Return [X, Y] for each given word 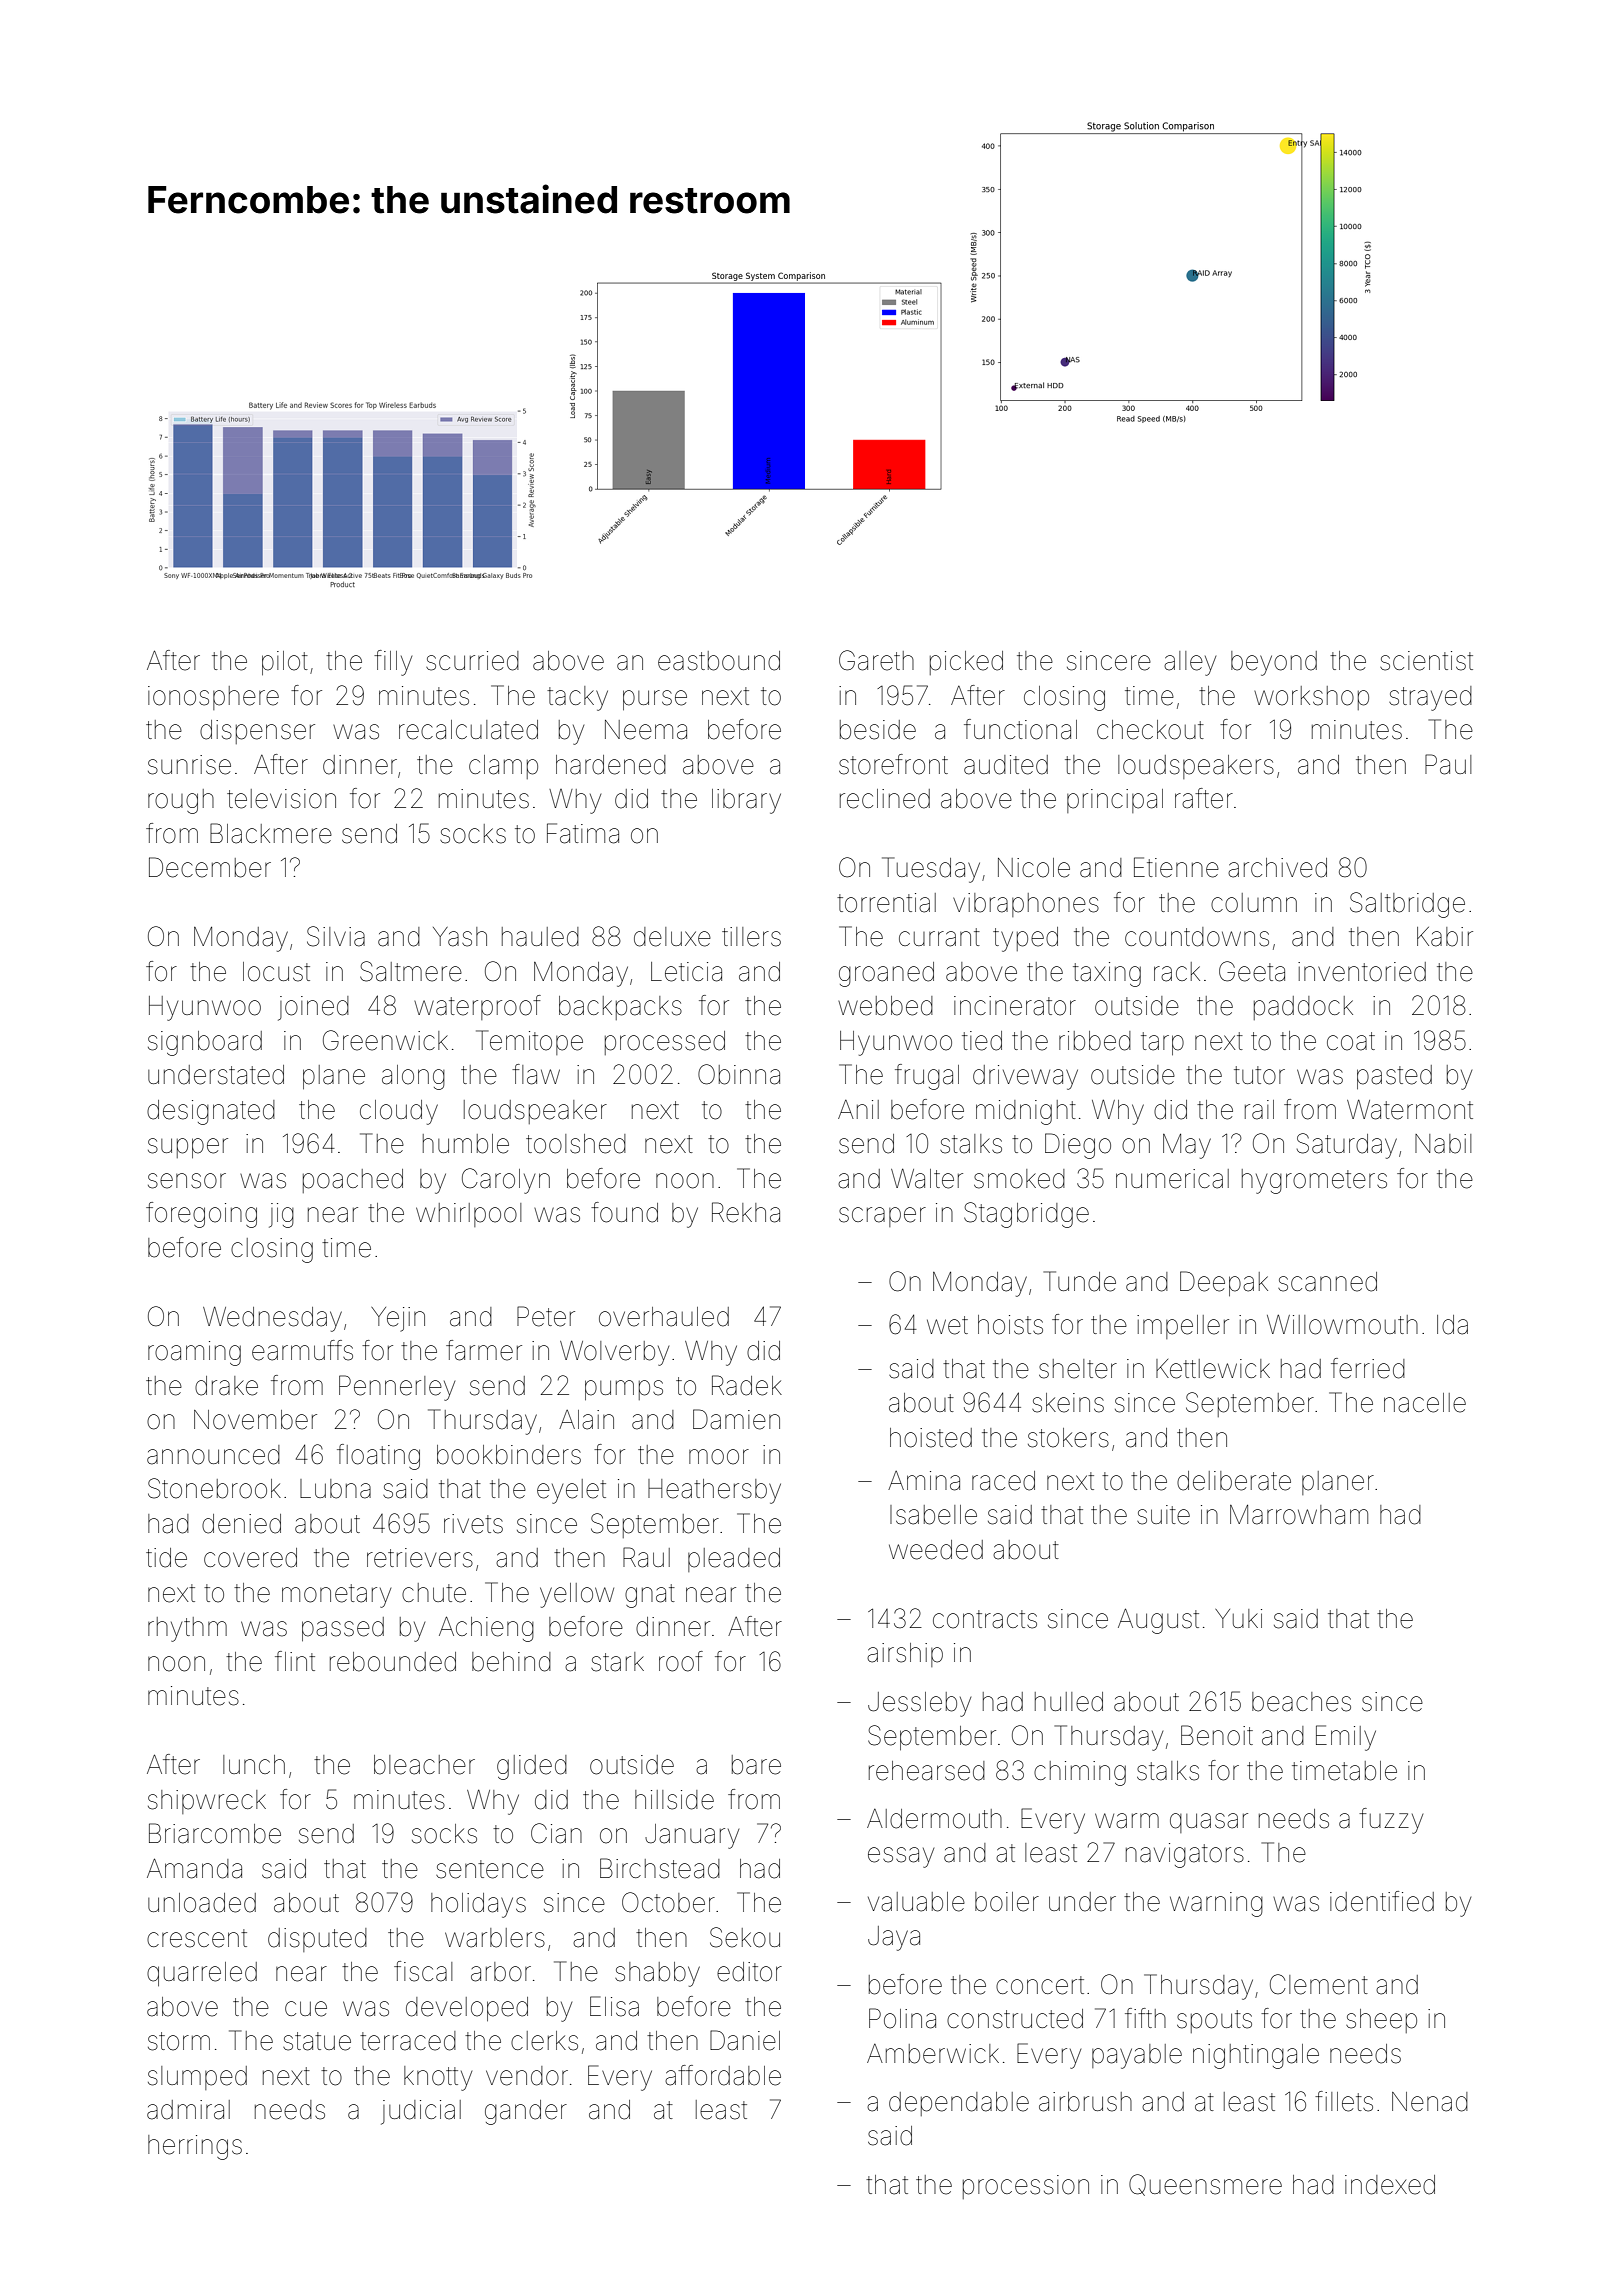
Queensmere [1205, 2185]
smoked [1019, 1179]
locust [276, 972]
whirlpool [468, 1215]
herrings [195, 2147]
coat [1351, 1041]
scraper [882, 1217]
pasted [1394, 1077]
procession [1026, 2187]
